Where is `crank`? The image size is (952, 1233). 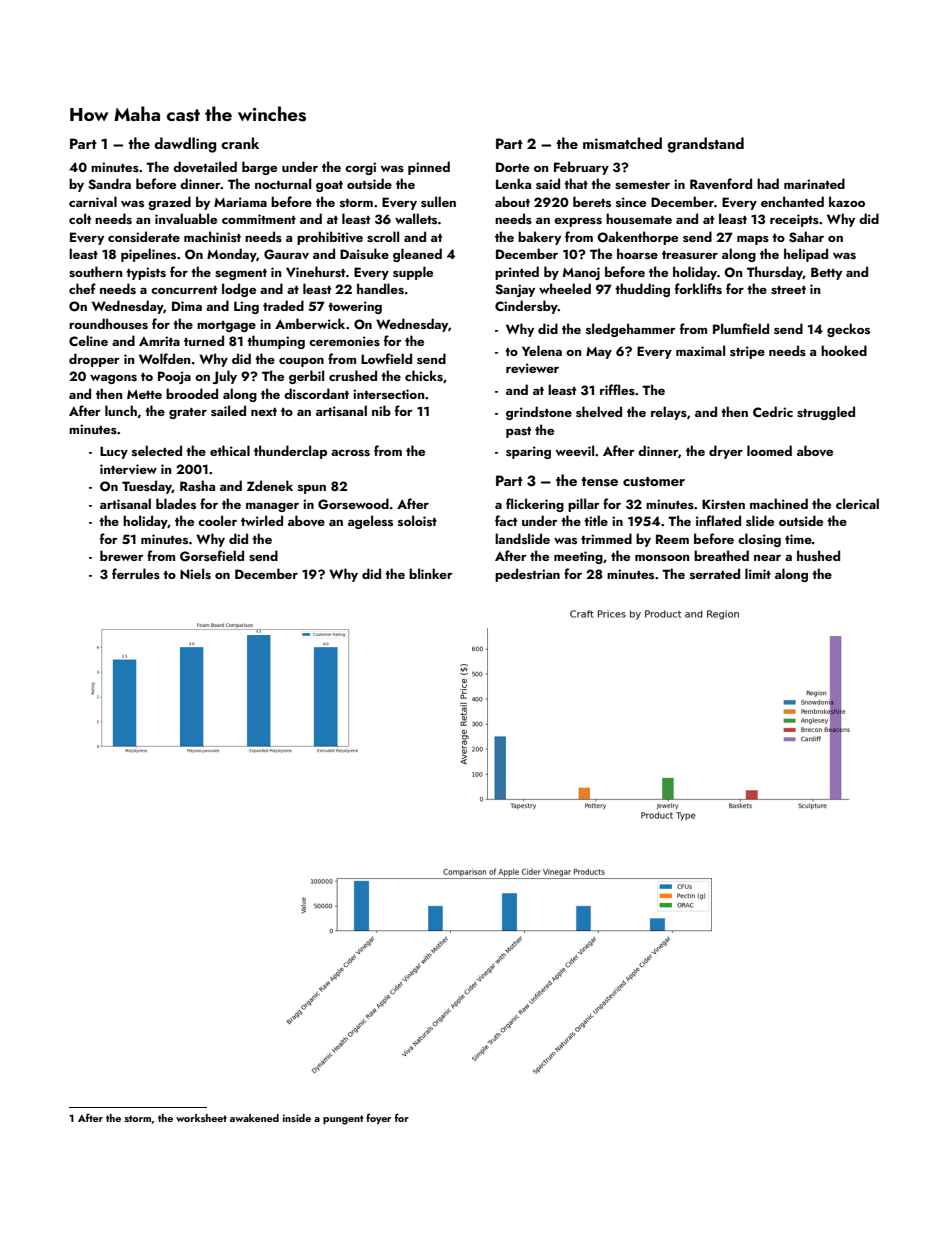 crank is located at coordinates (240, 143).
